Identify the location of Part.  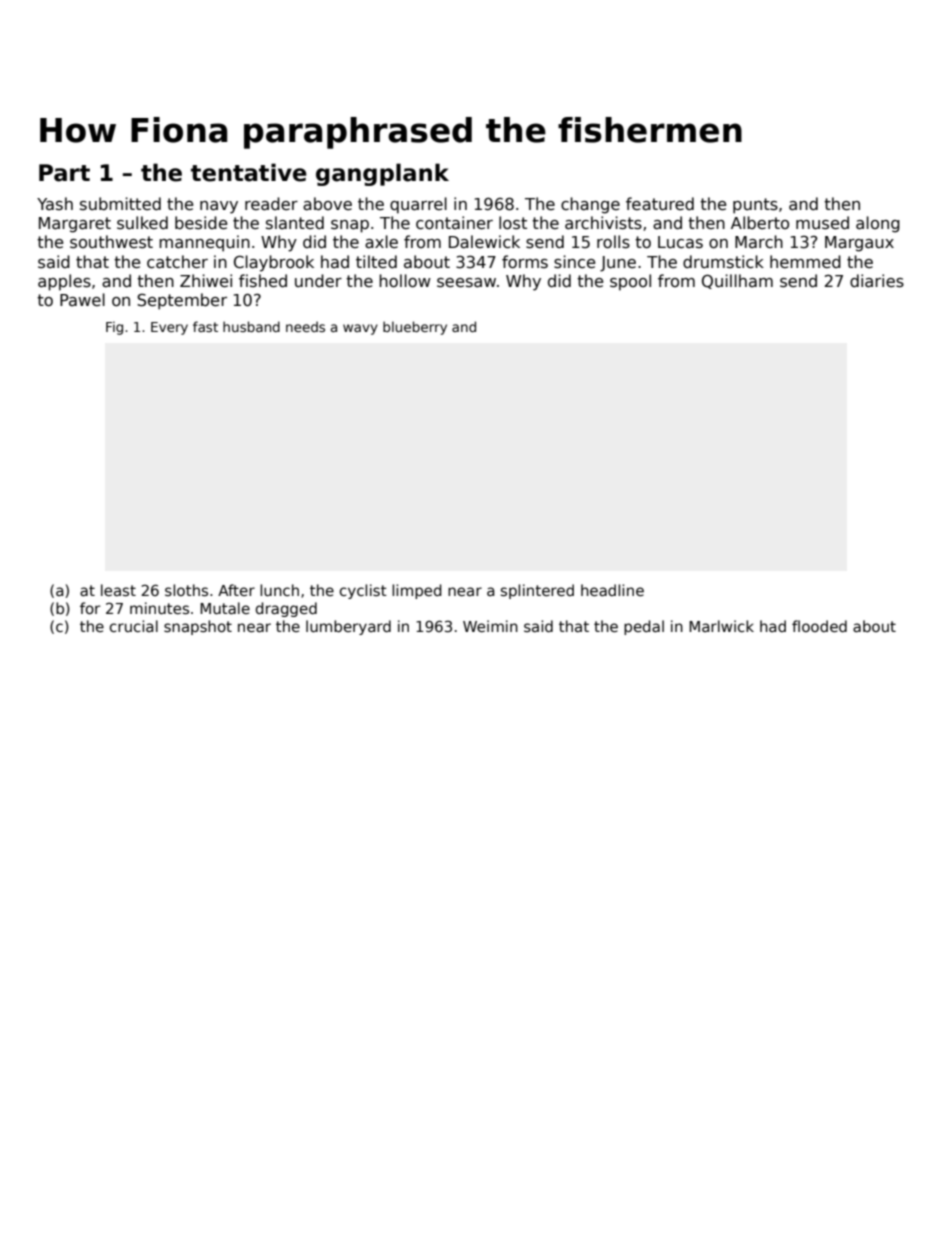
(64, 173).
